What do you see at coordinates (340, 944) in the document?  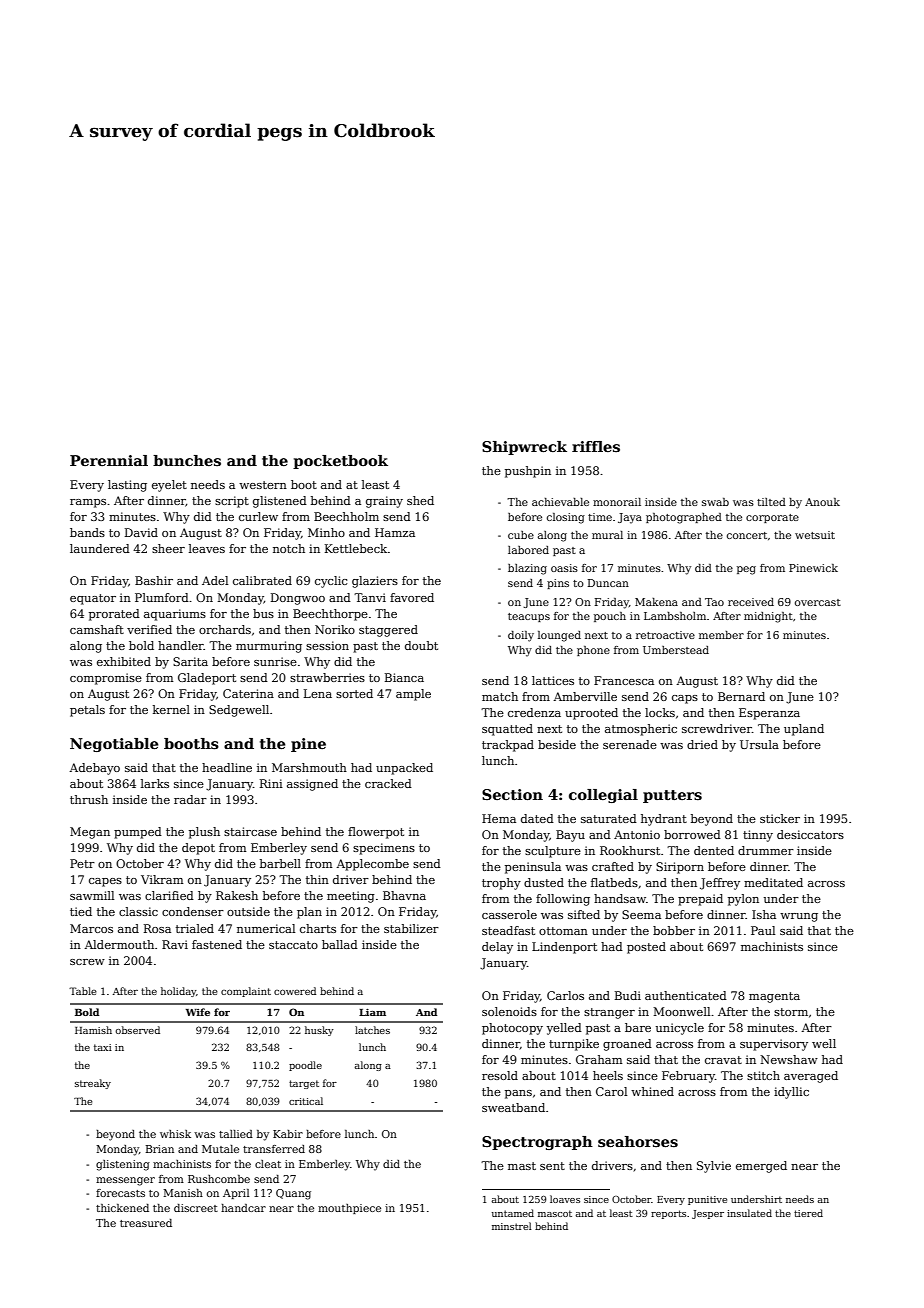 I see `ballad` at bounding box center [340, 944].
